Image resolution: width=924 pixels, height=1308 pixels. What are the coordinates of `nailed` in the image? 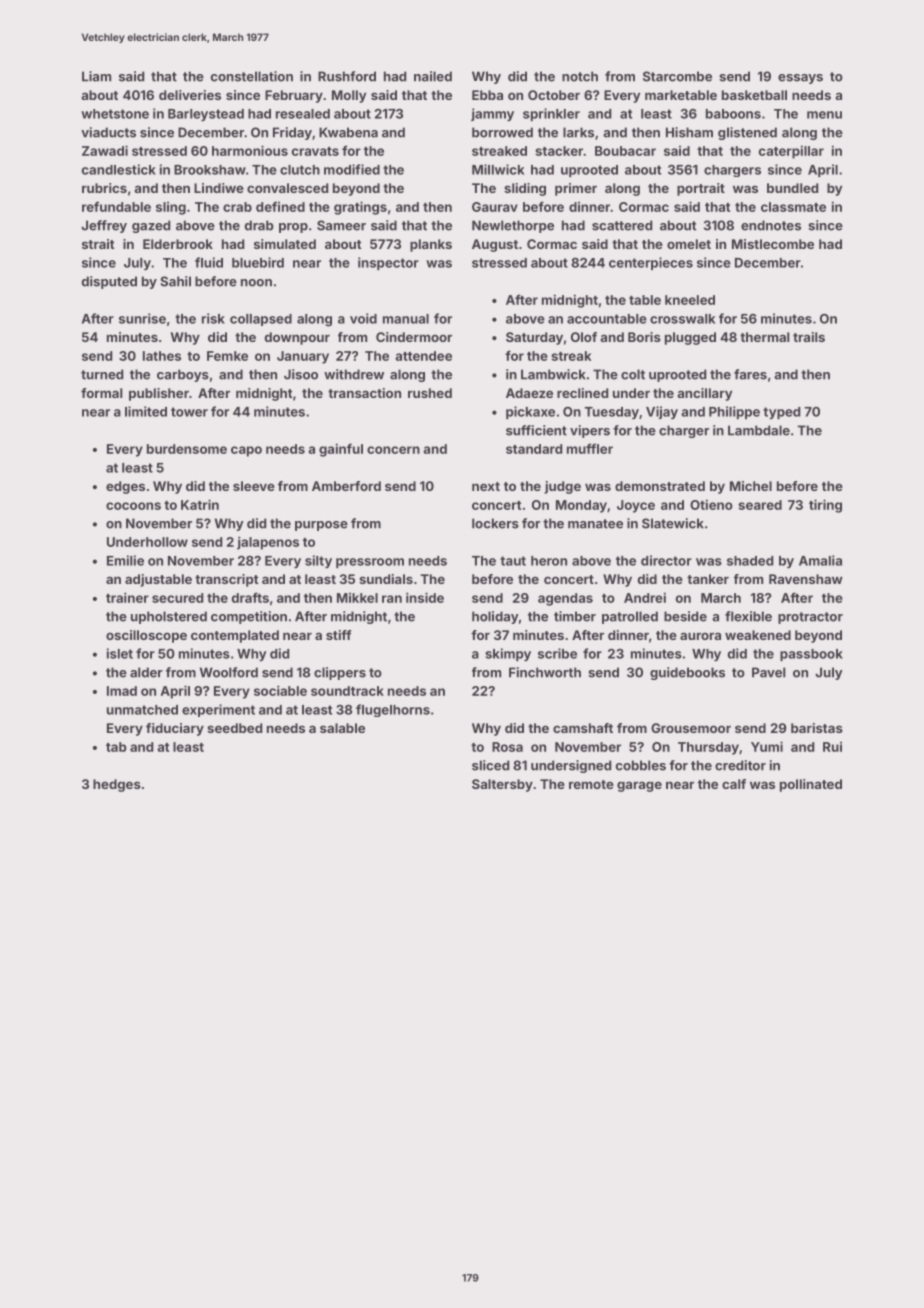 It's located at (433, 76).
